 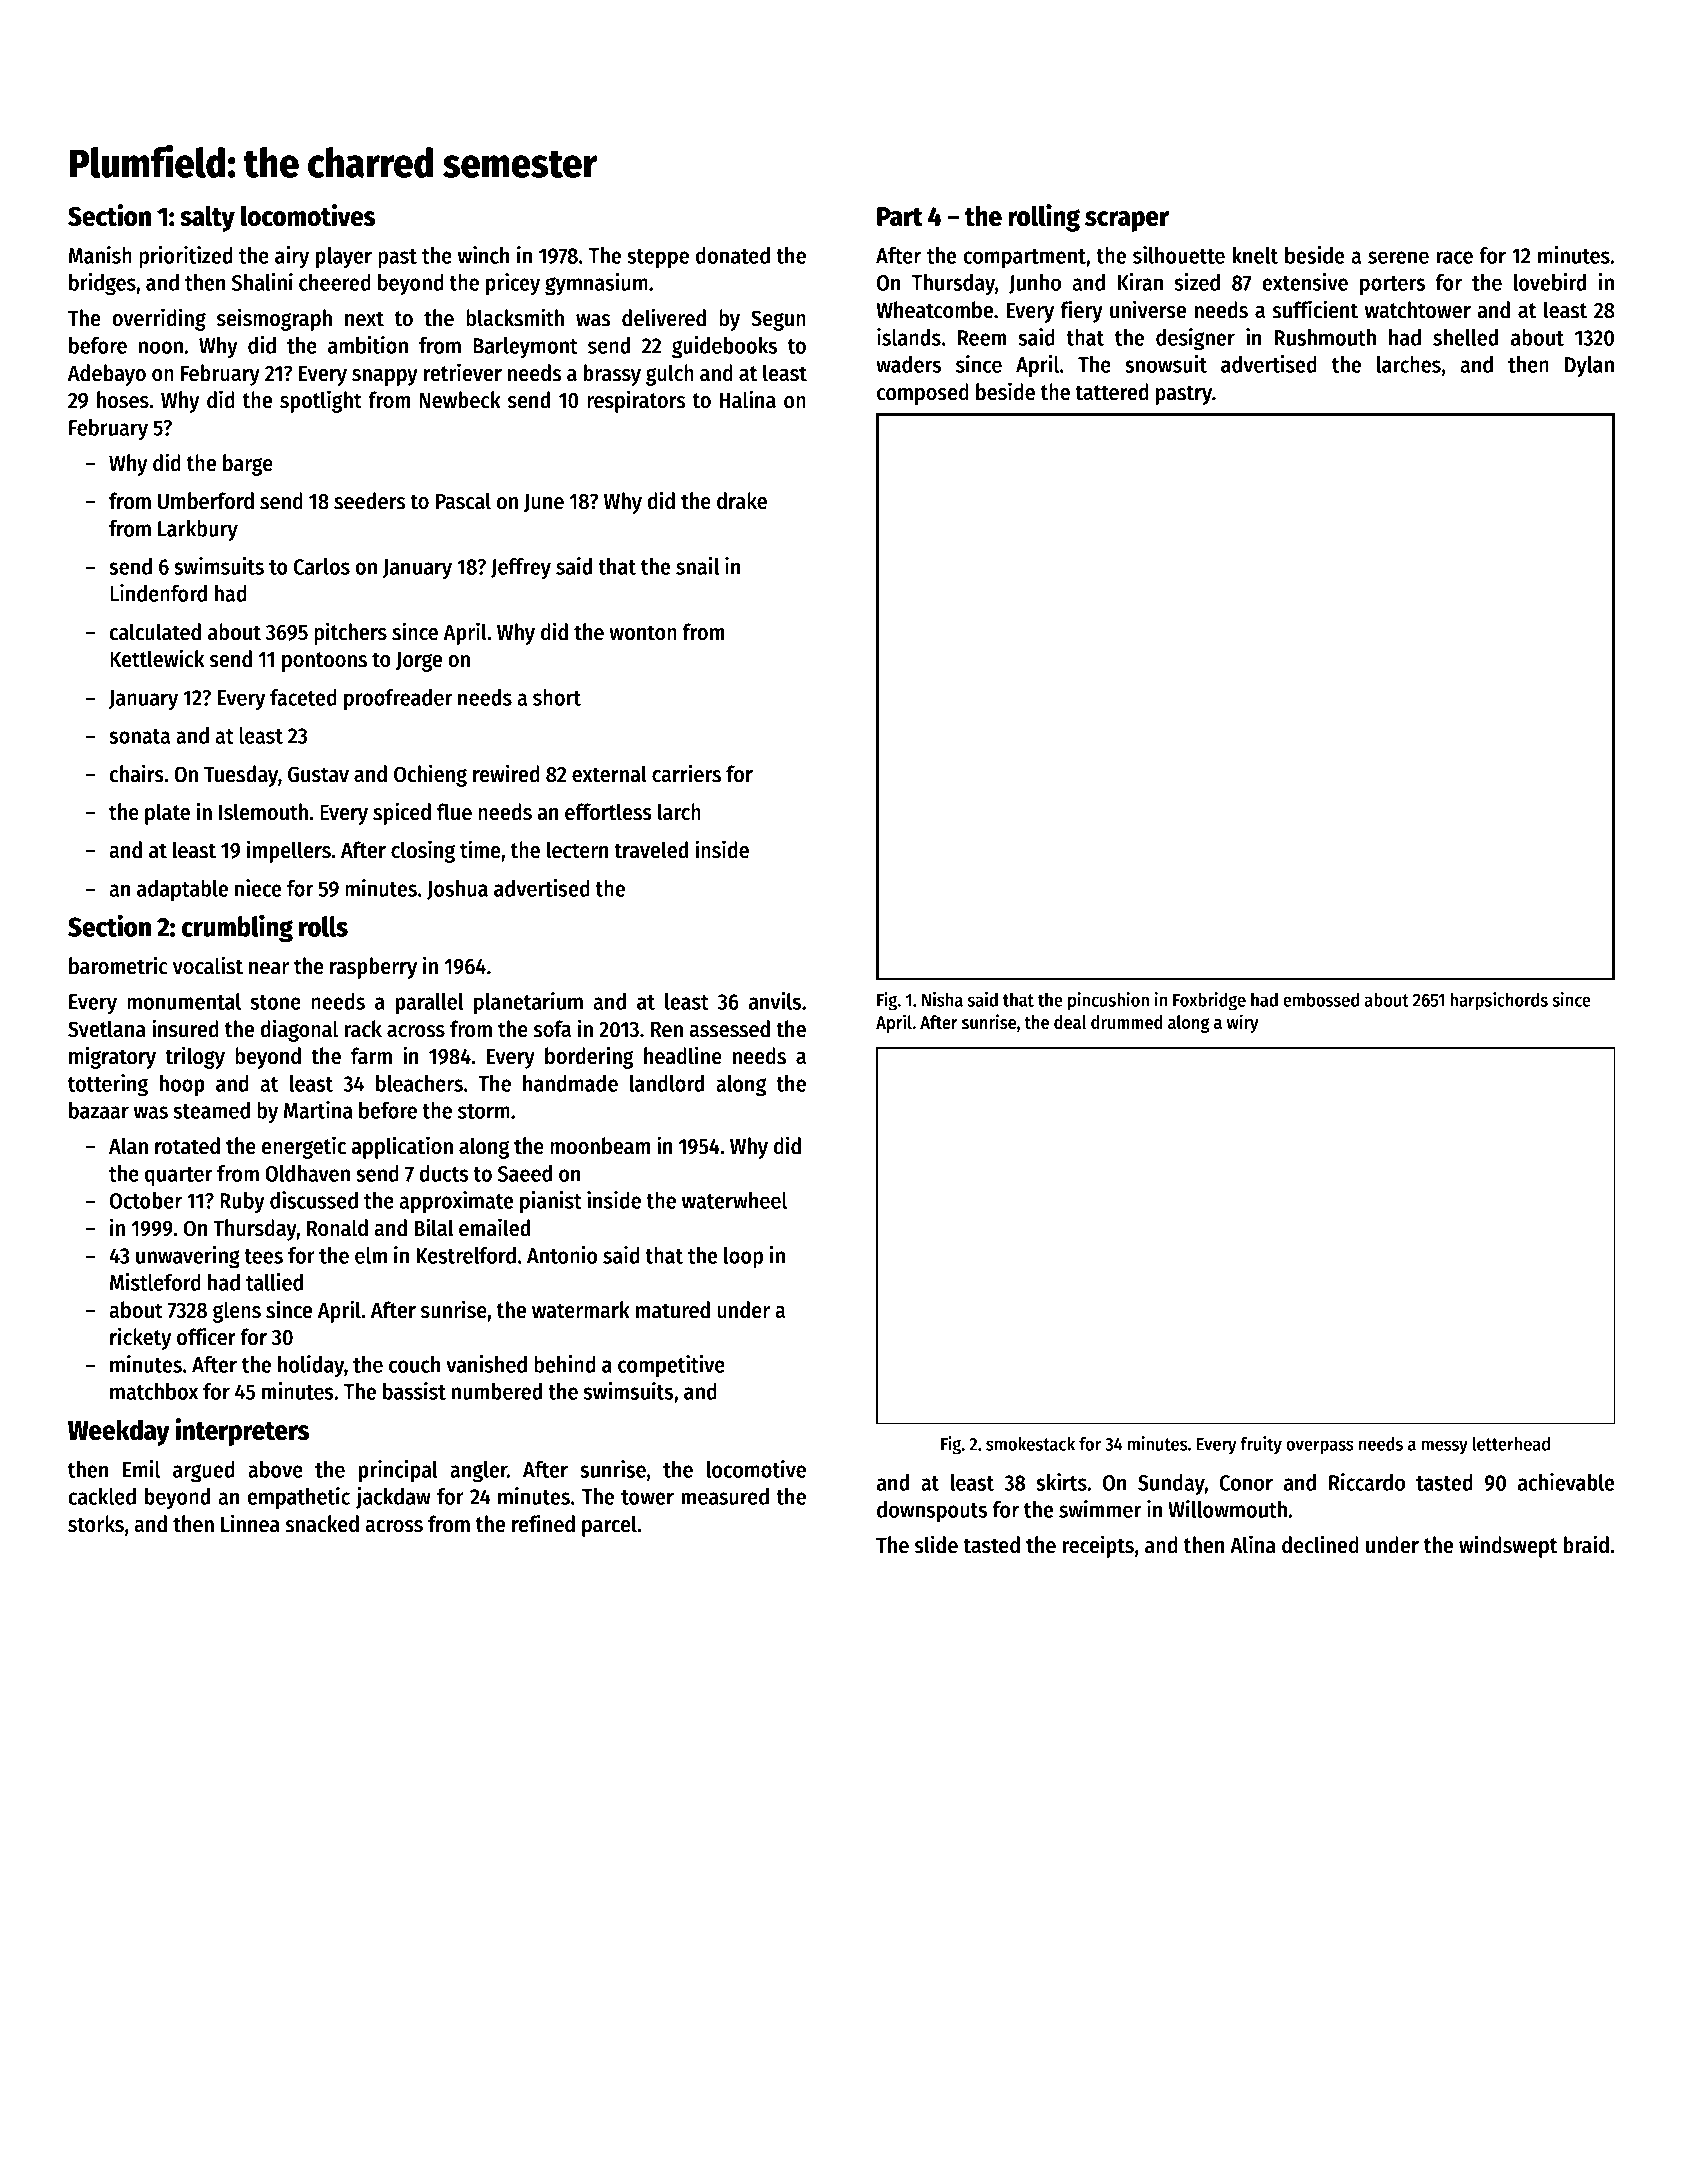 What do you see at coordinates (1321, 999) in the screenshot?
I see `embossed` at bounding box center [1321, 999].
